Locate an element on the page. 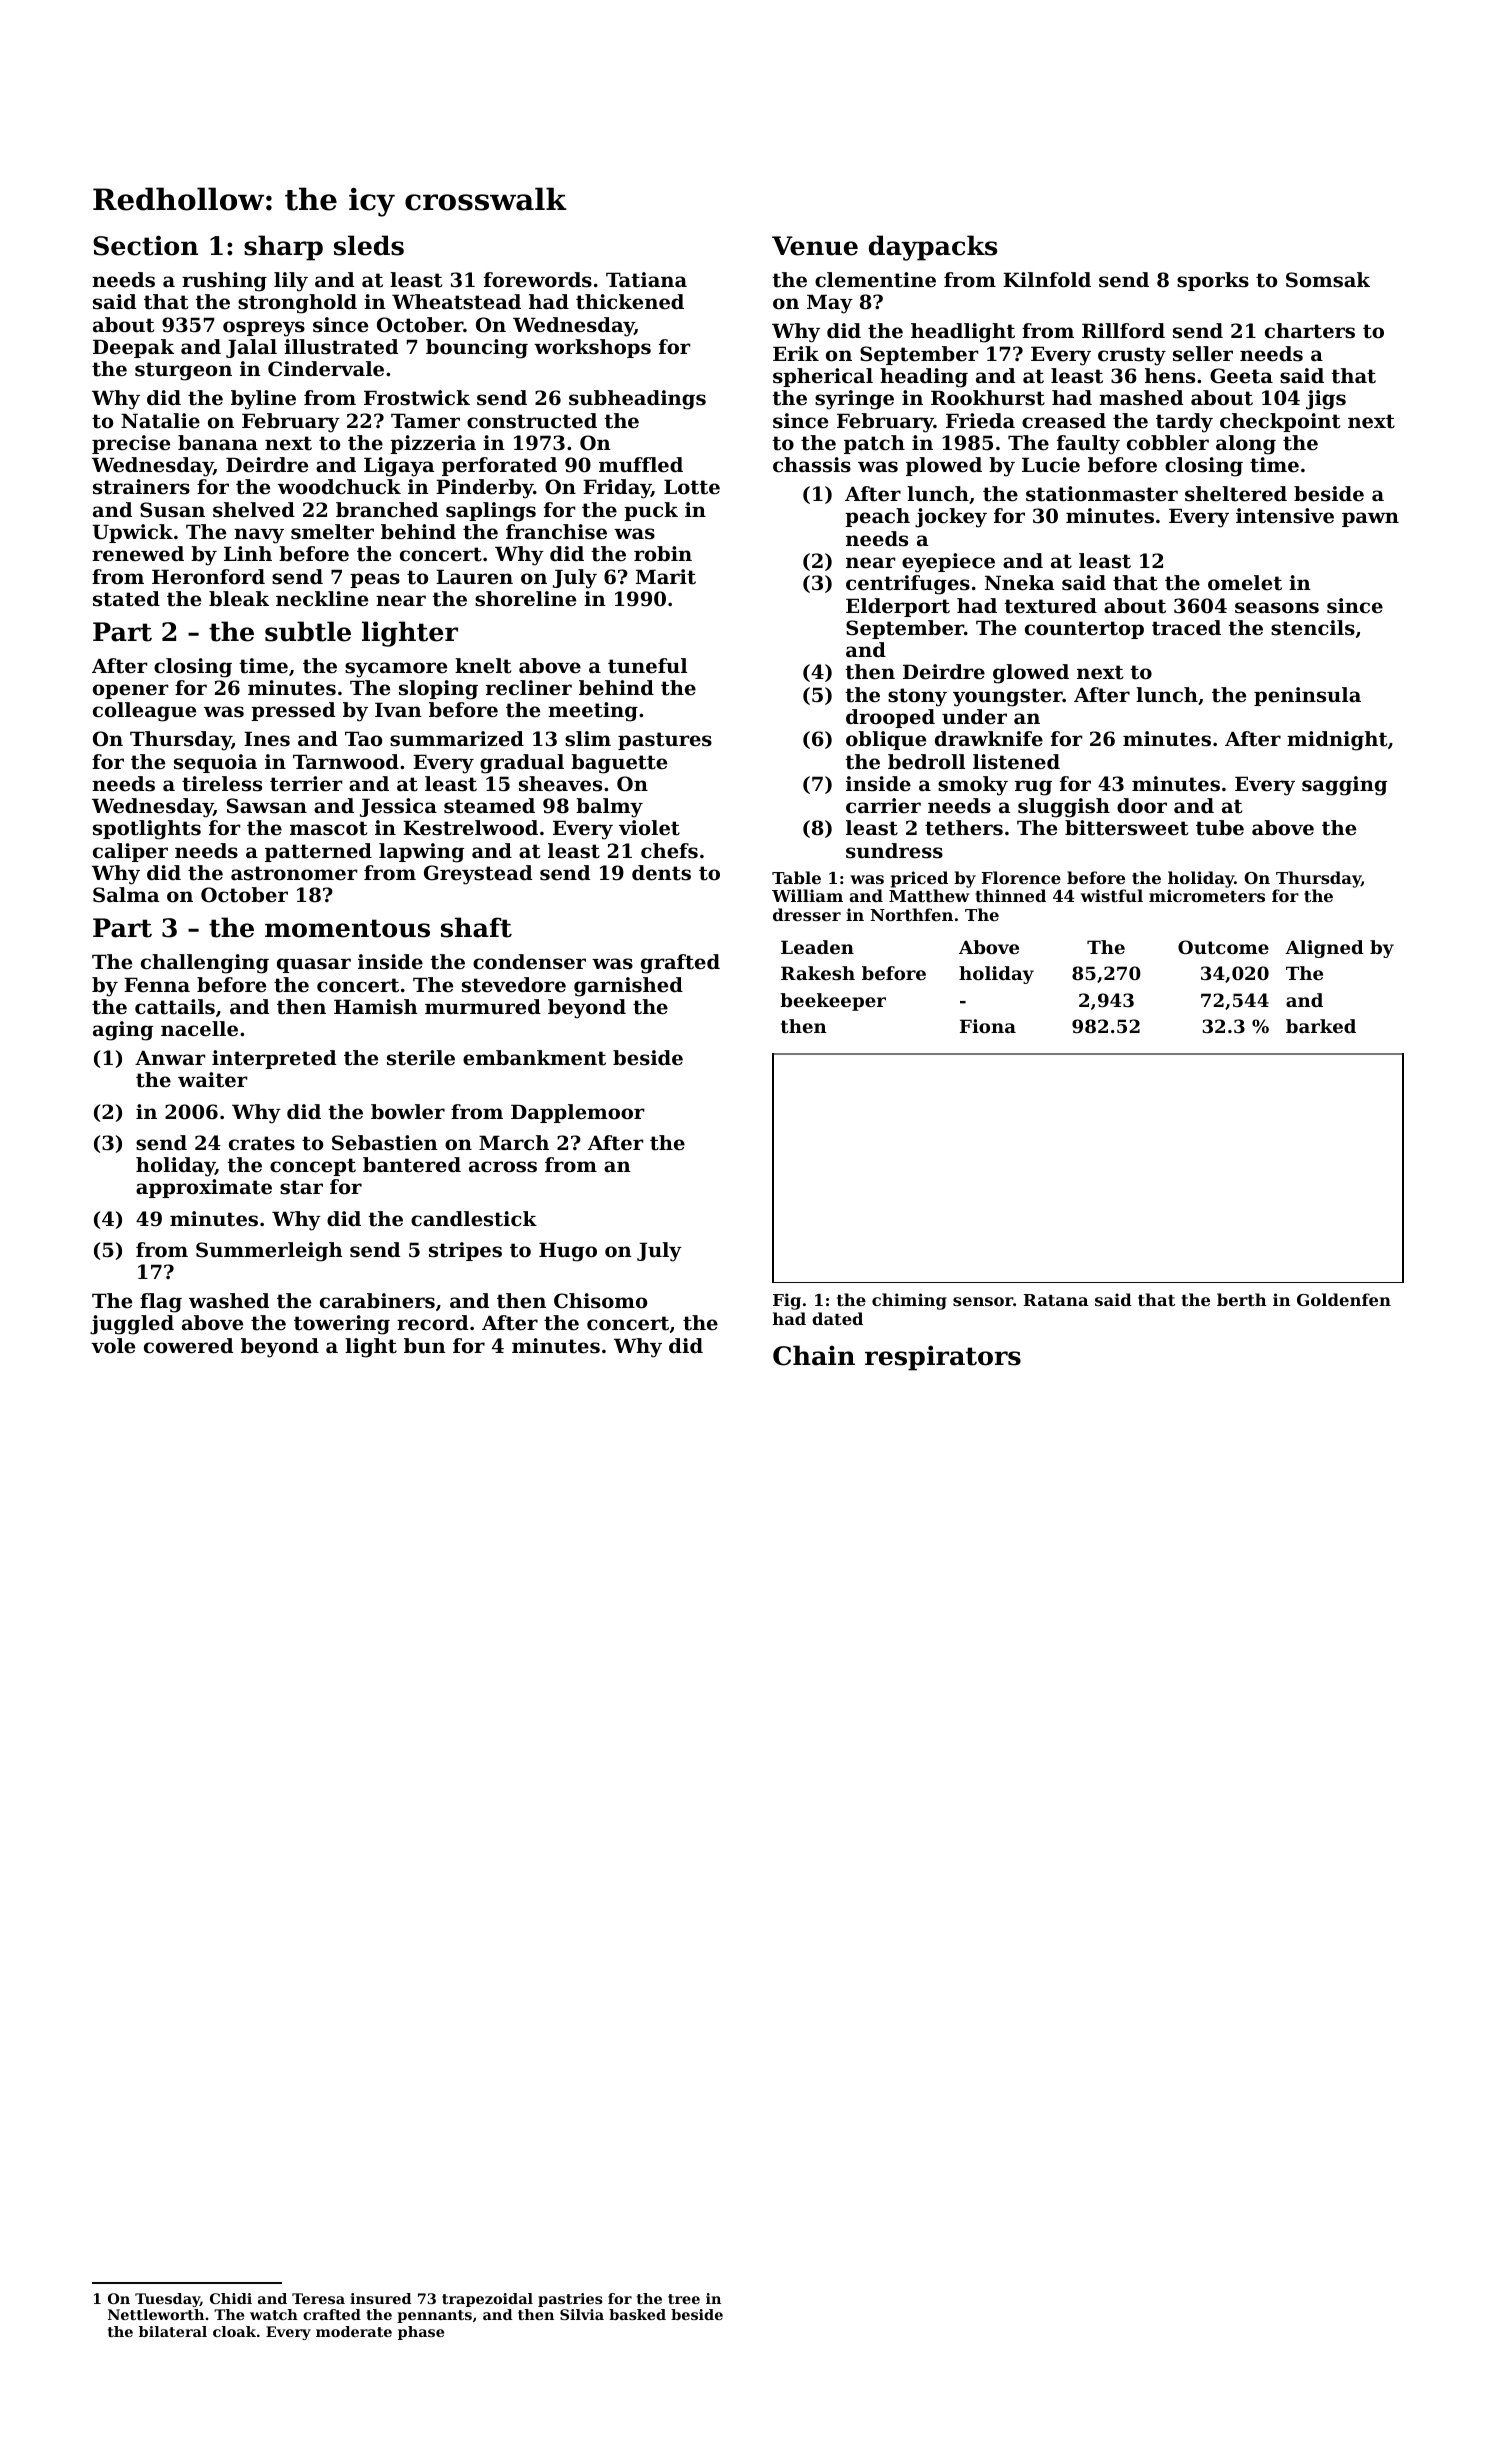 This document has height=2464, width=1496. Section is located at coordinates (145, 245).
